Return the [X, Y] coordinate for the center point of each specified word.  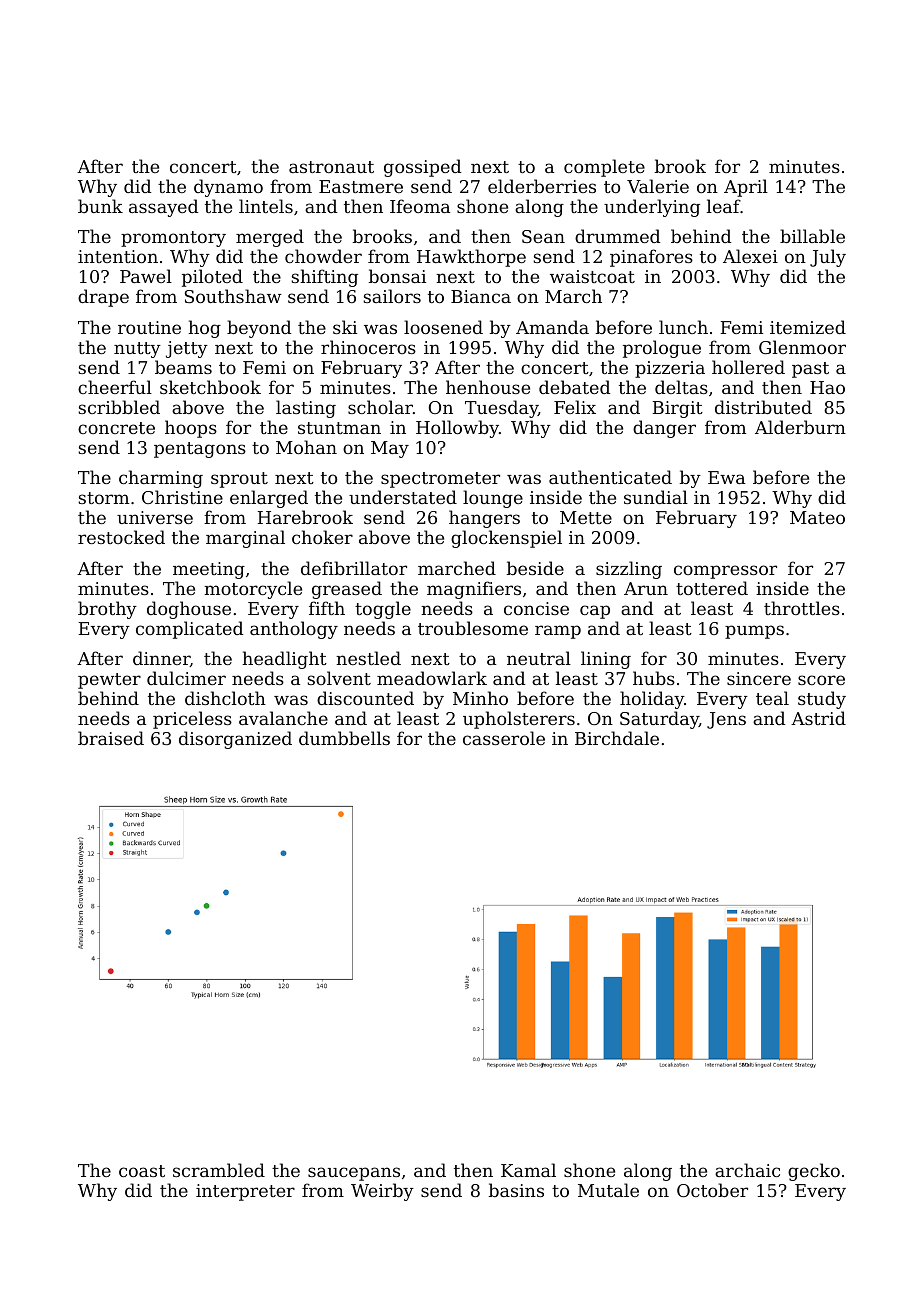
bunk [100, 206]
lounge [493, 499]
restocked [121, 537]
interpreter [245, 1192]
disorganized [235, 740]
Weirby [382, 1192]
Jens [726, 720]
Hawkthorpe [471, 258]
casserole [504, 738]
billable [812, 236]
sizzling [629, 570]
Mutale [608, 1190]
